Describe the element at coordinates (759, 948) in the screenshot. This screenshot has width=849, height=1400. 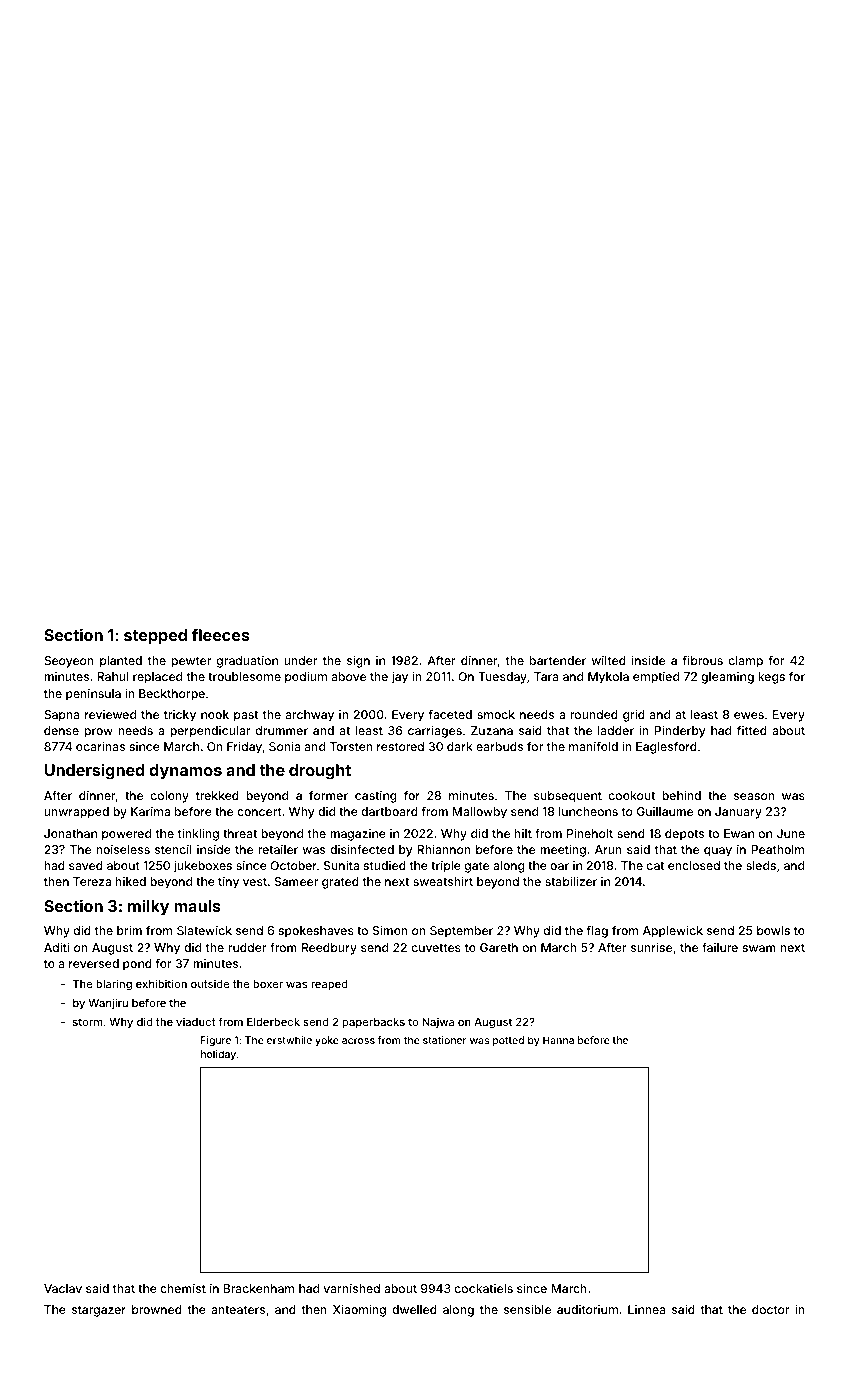
I see `swam` at that location.
